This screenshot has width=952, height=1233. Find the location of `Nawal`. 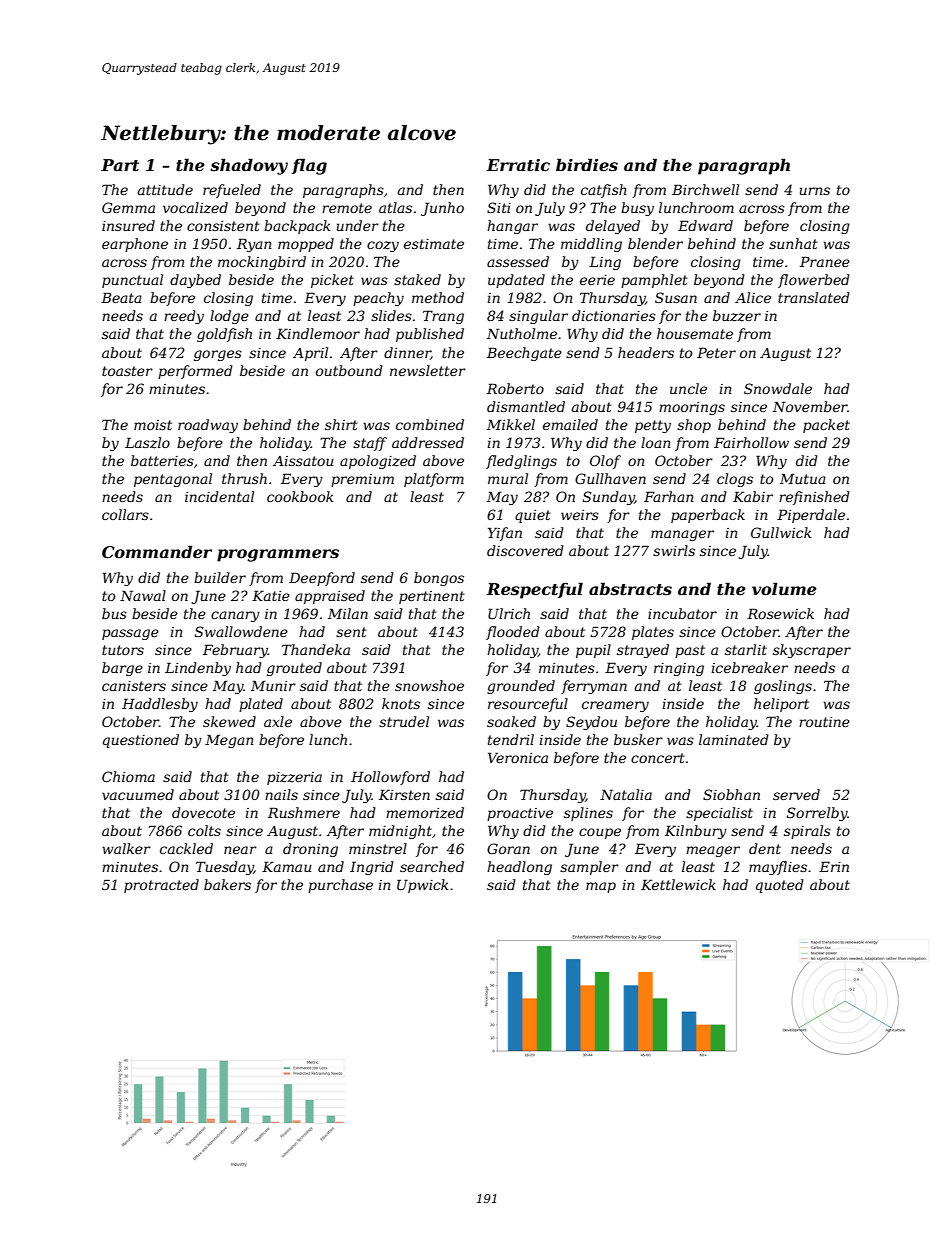

Nawal is located at coordinates (143, 595).
